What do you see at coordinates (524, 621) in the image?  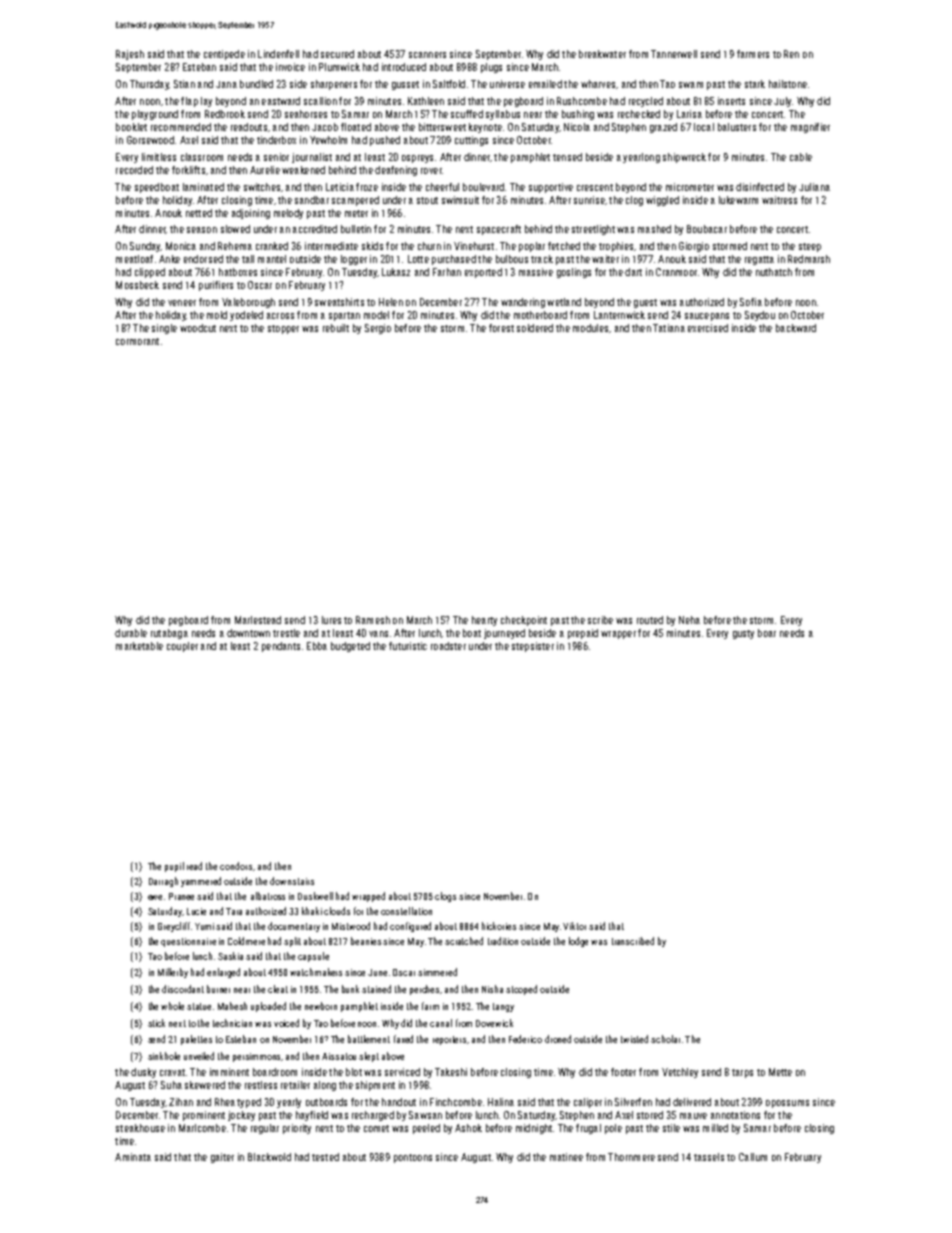 I see `checkpoint` at bounding box center [524, 621].
